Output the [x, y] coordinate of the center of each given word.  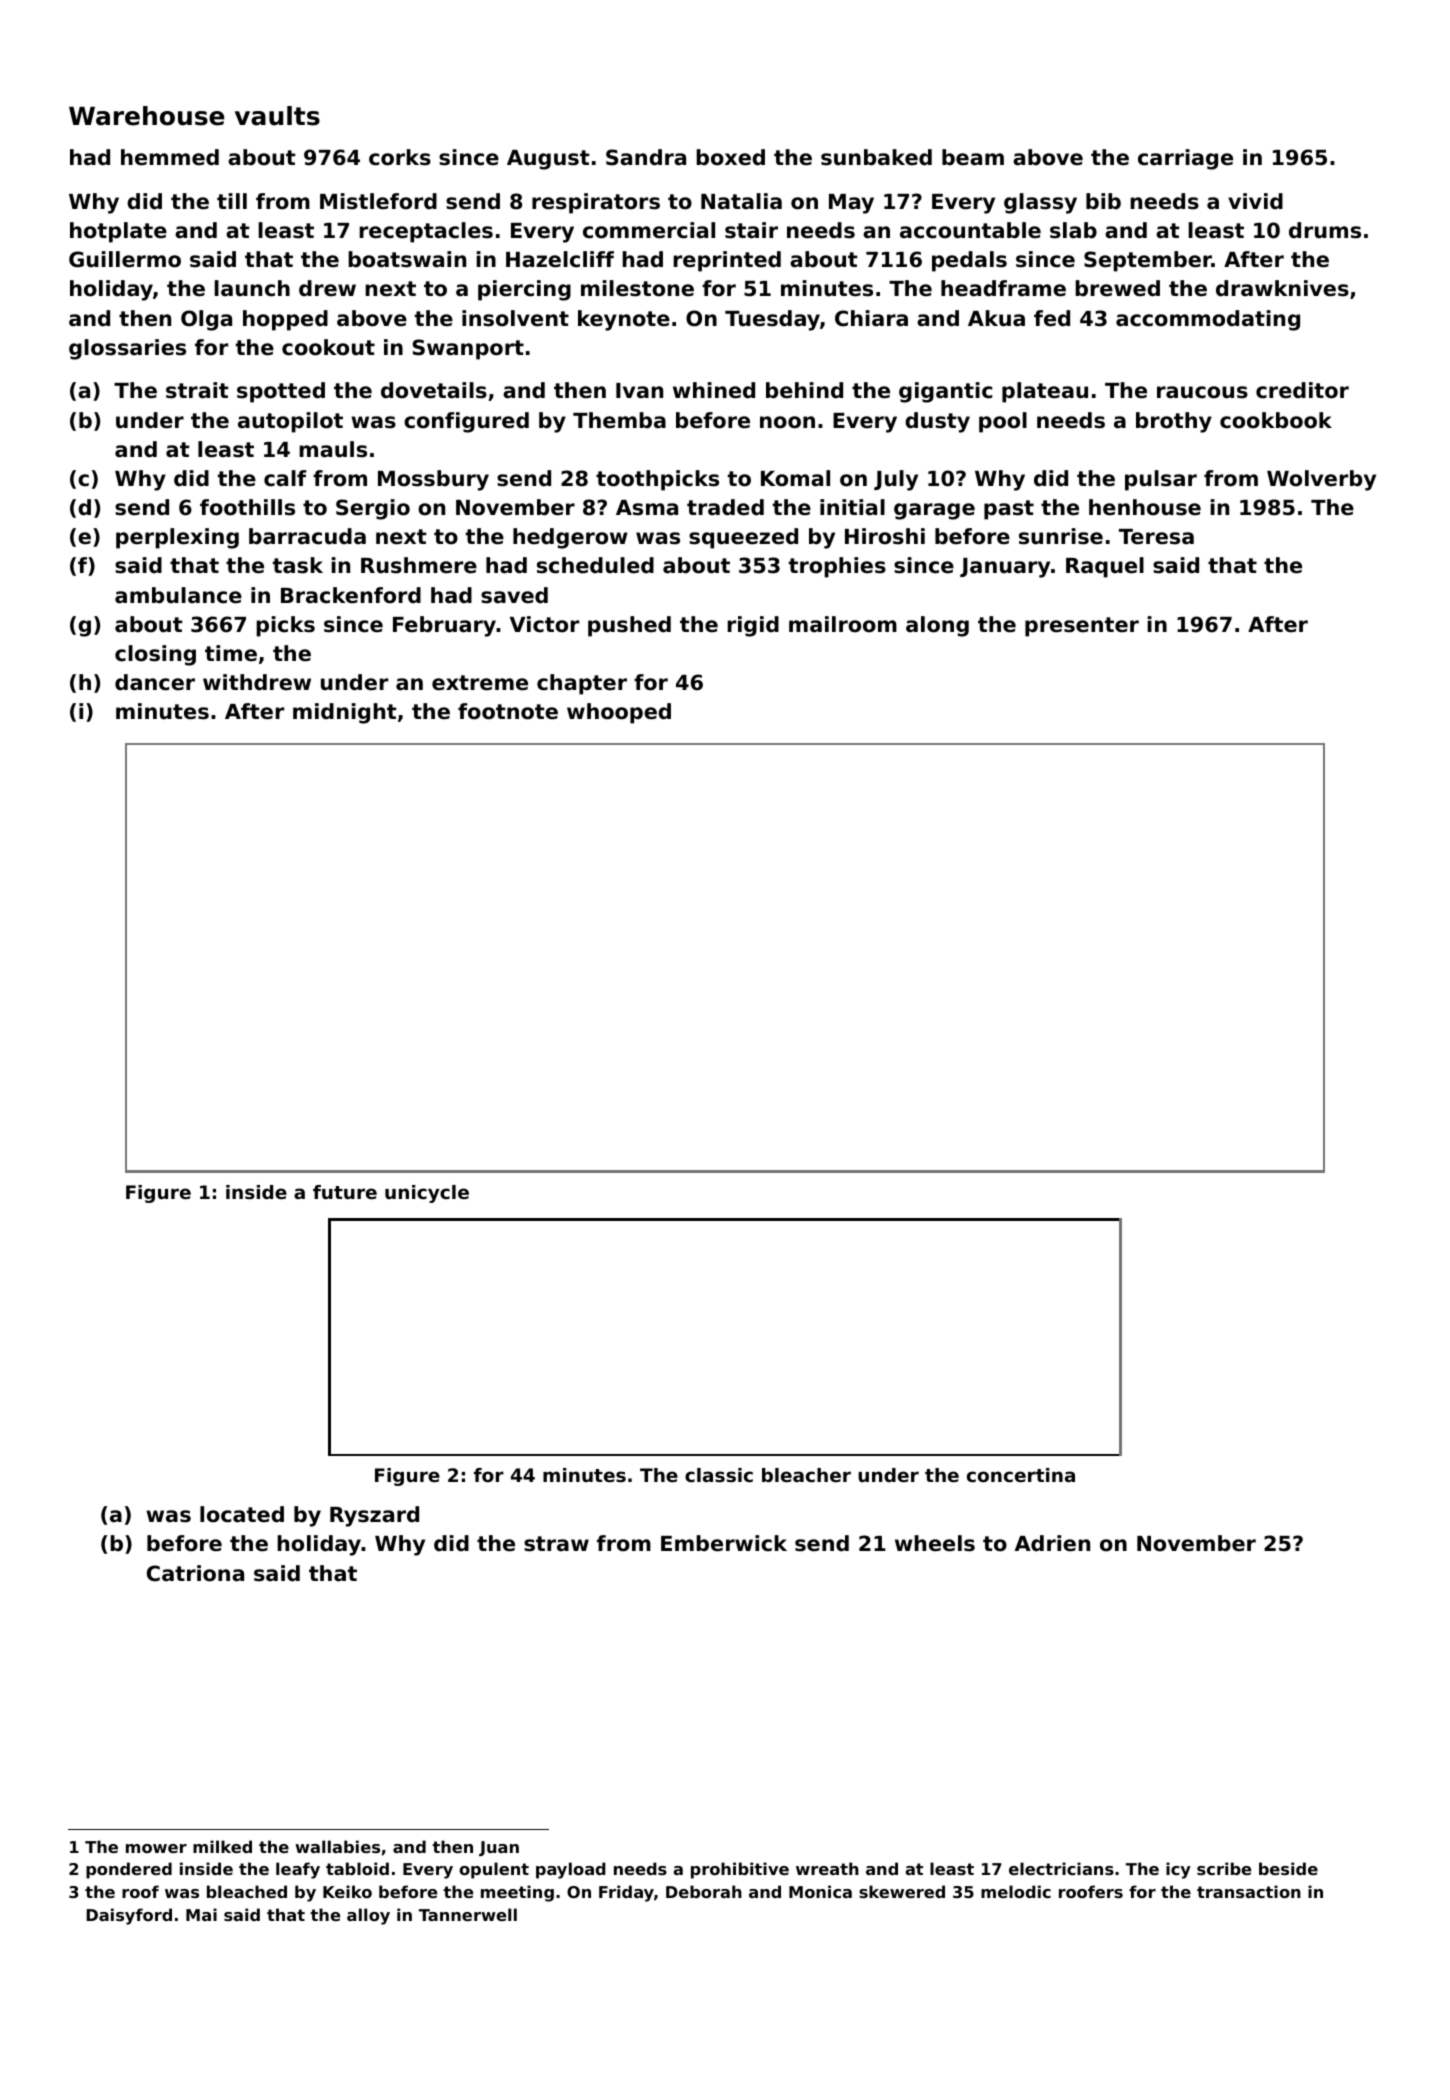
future [345, 1192]
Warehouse [146, 116]
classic [719, 1475]
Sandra [646, 157]
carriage [1185, 159]
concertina [1021, 1475]
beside [1288, 1868]
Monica [820, 1891]
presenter [1082, 627]
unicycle [427, 1194]
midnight [344, 713]
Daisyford [129, 1916]
